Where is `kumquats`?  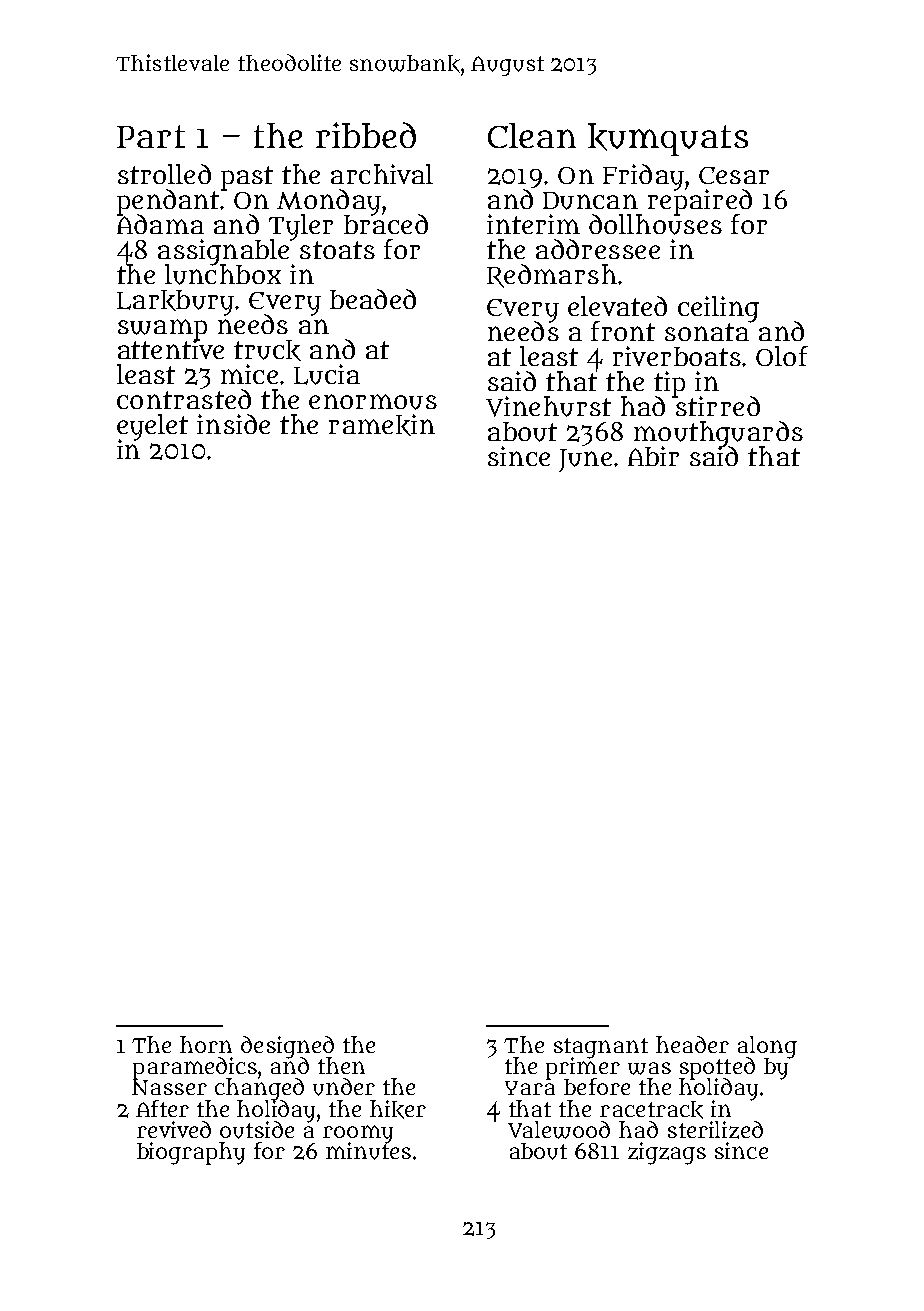 kumquats is located at coordinates (668, 139).
